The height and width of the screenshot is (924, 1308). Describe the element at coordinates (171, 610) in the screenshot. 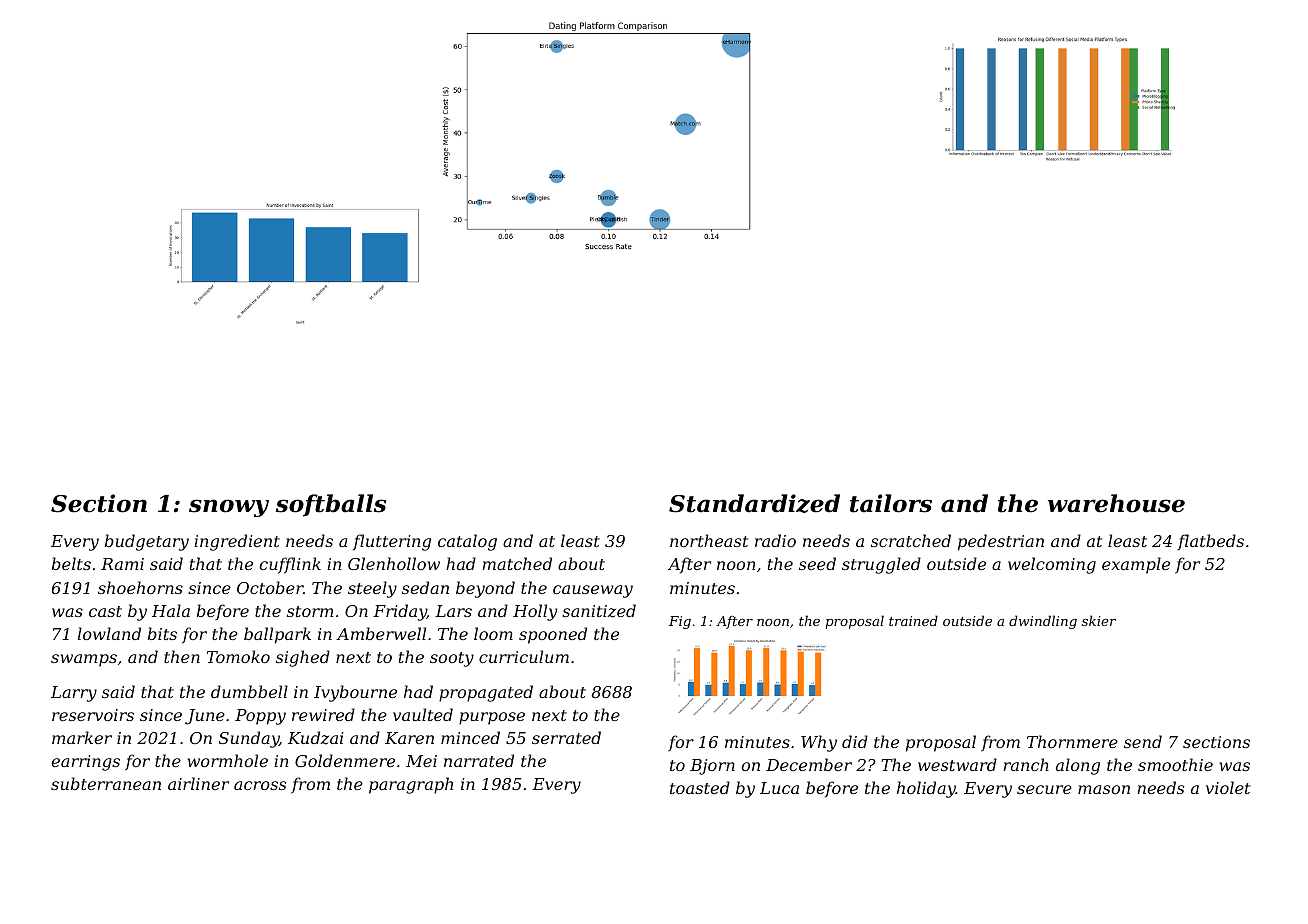

I see `Hala` at that location.
